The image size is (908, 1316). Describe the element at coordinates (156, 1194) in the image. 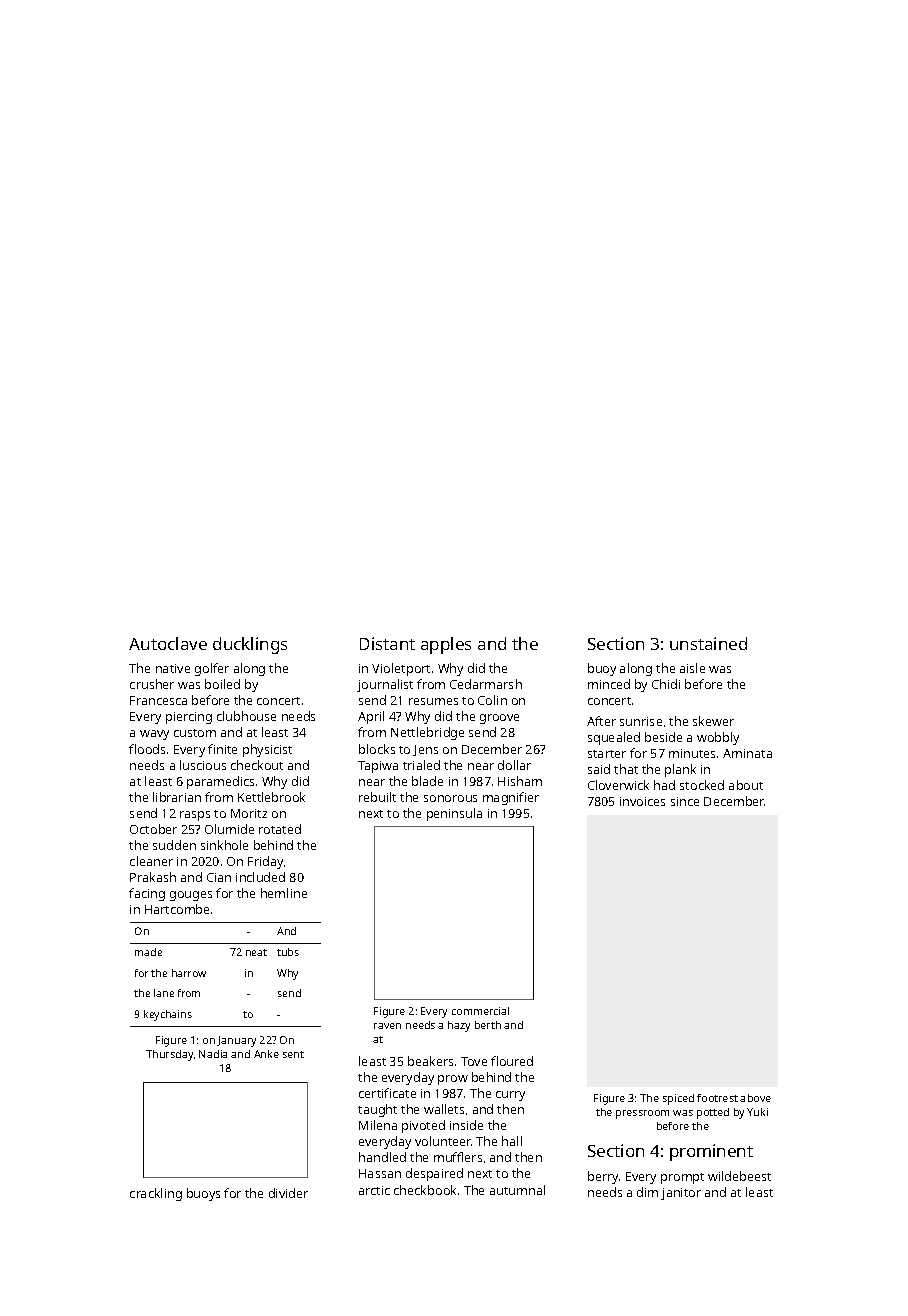

I see `crackling` at that location.
